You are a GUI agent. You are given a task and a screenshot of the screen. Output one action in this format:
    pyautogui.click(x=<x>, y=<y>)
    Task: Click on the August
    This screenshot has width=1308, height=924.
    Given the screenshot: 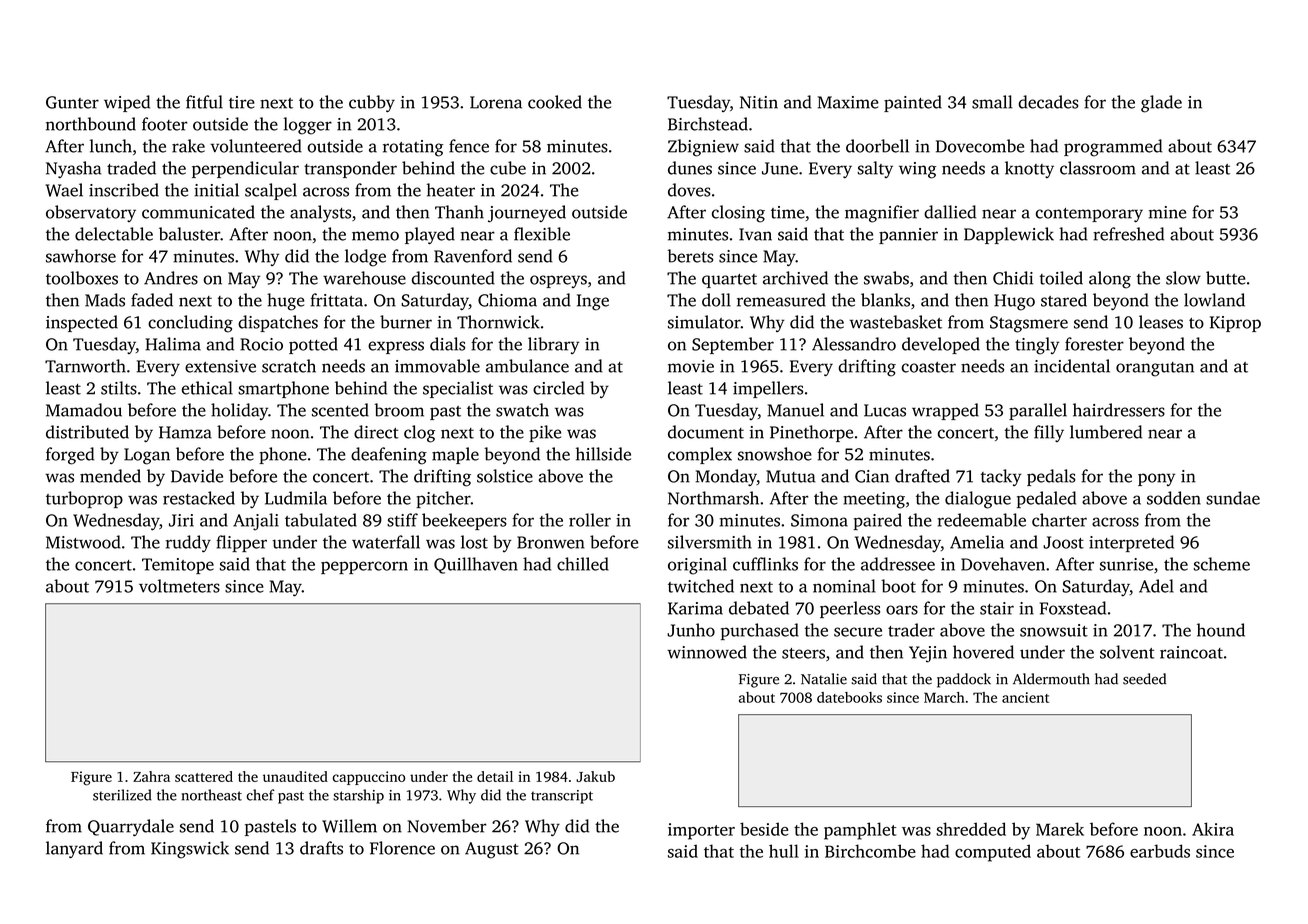 What is the action you would take?
    pyautogui.click(x=492, y=850)
